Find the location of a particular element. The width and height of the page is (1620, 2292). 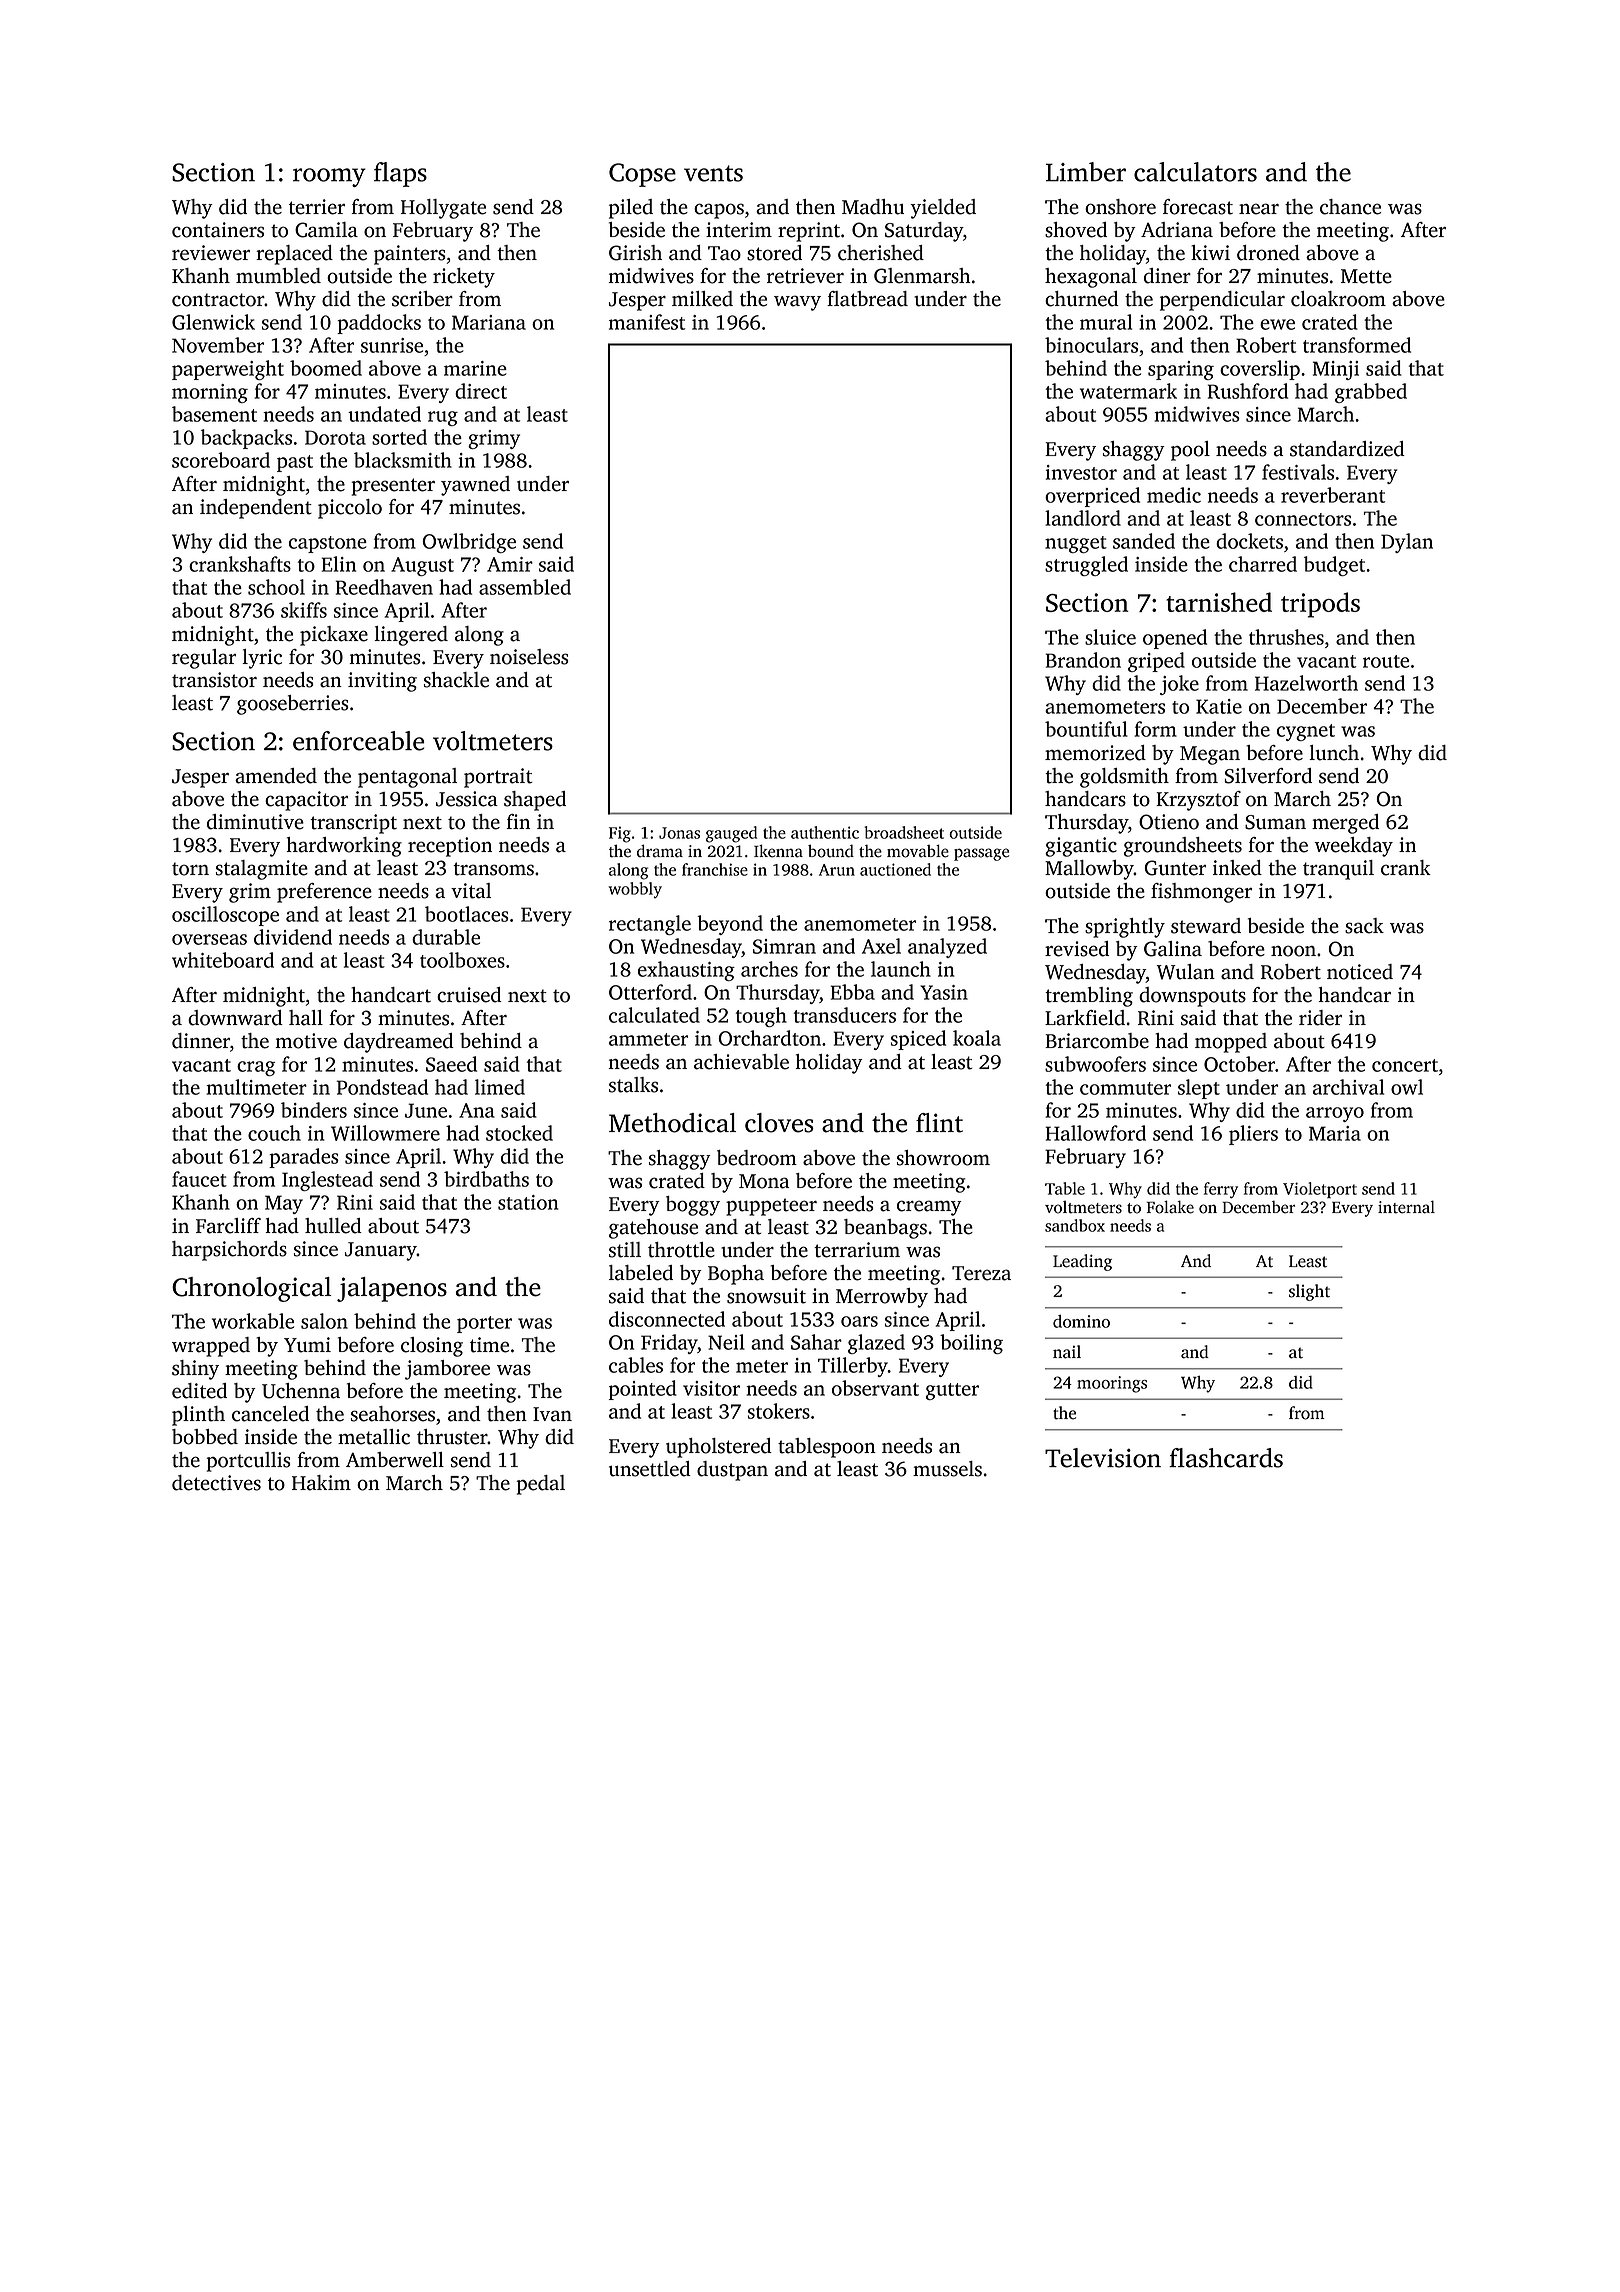

creamy is located at coordinates (929, 1208).
